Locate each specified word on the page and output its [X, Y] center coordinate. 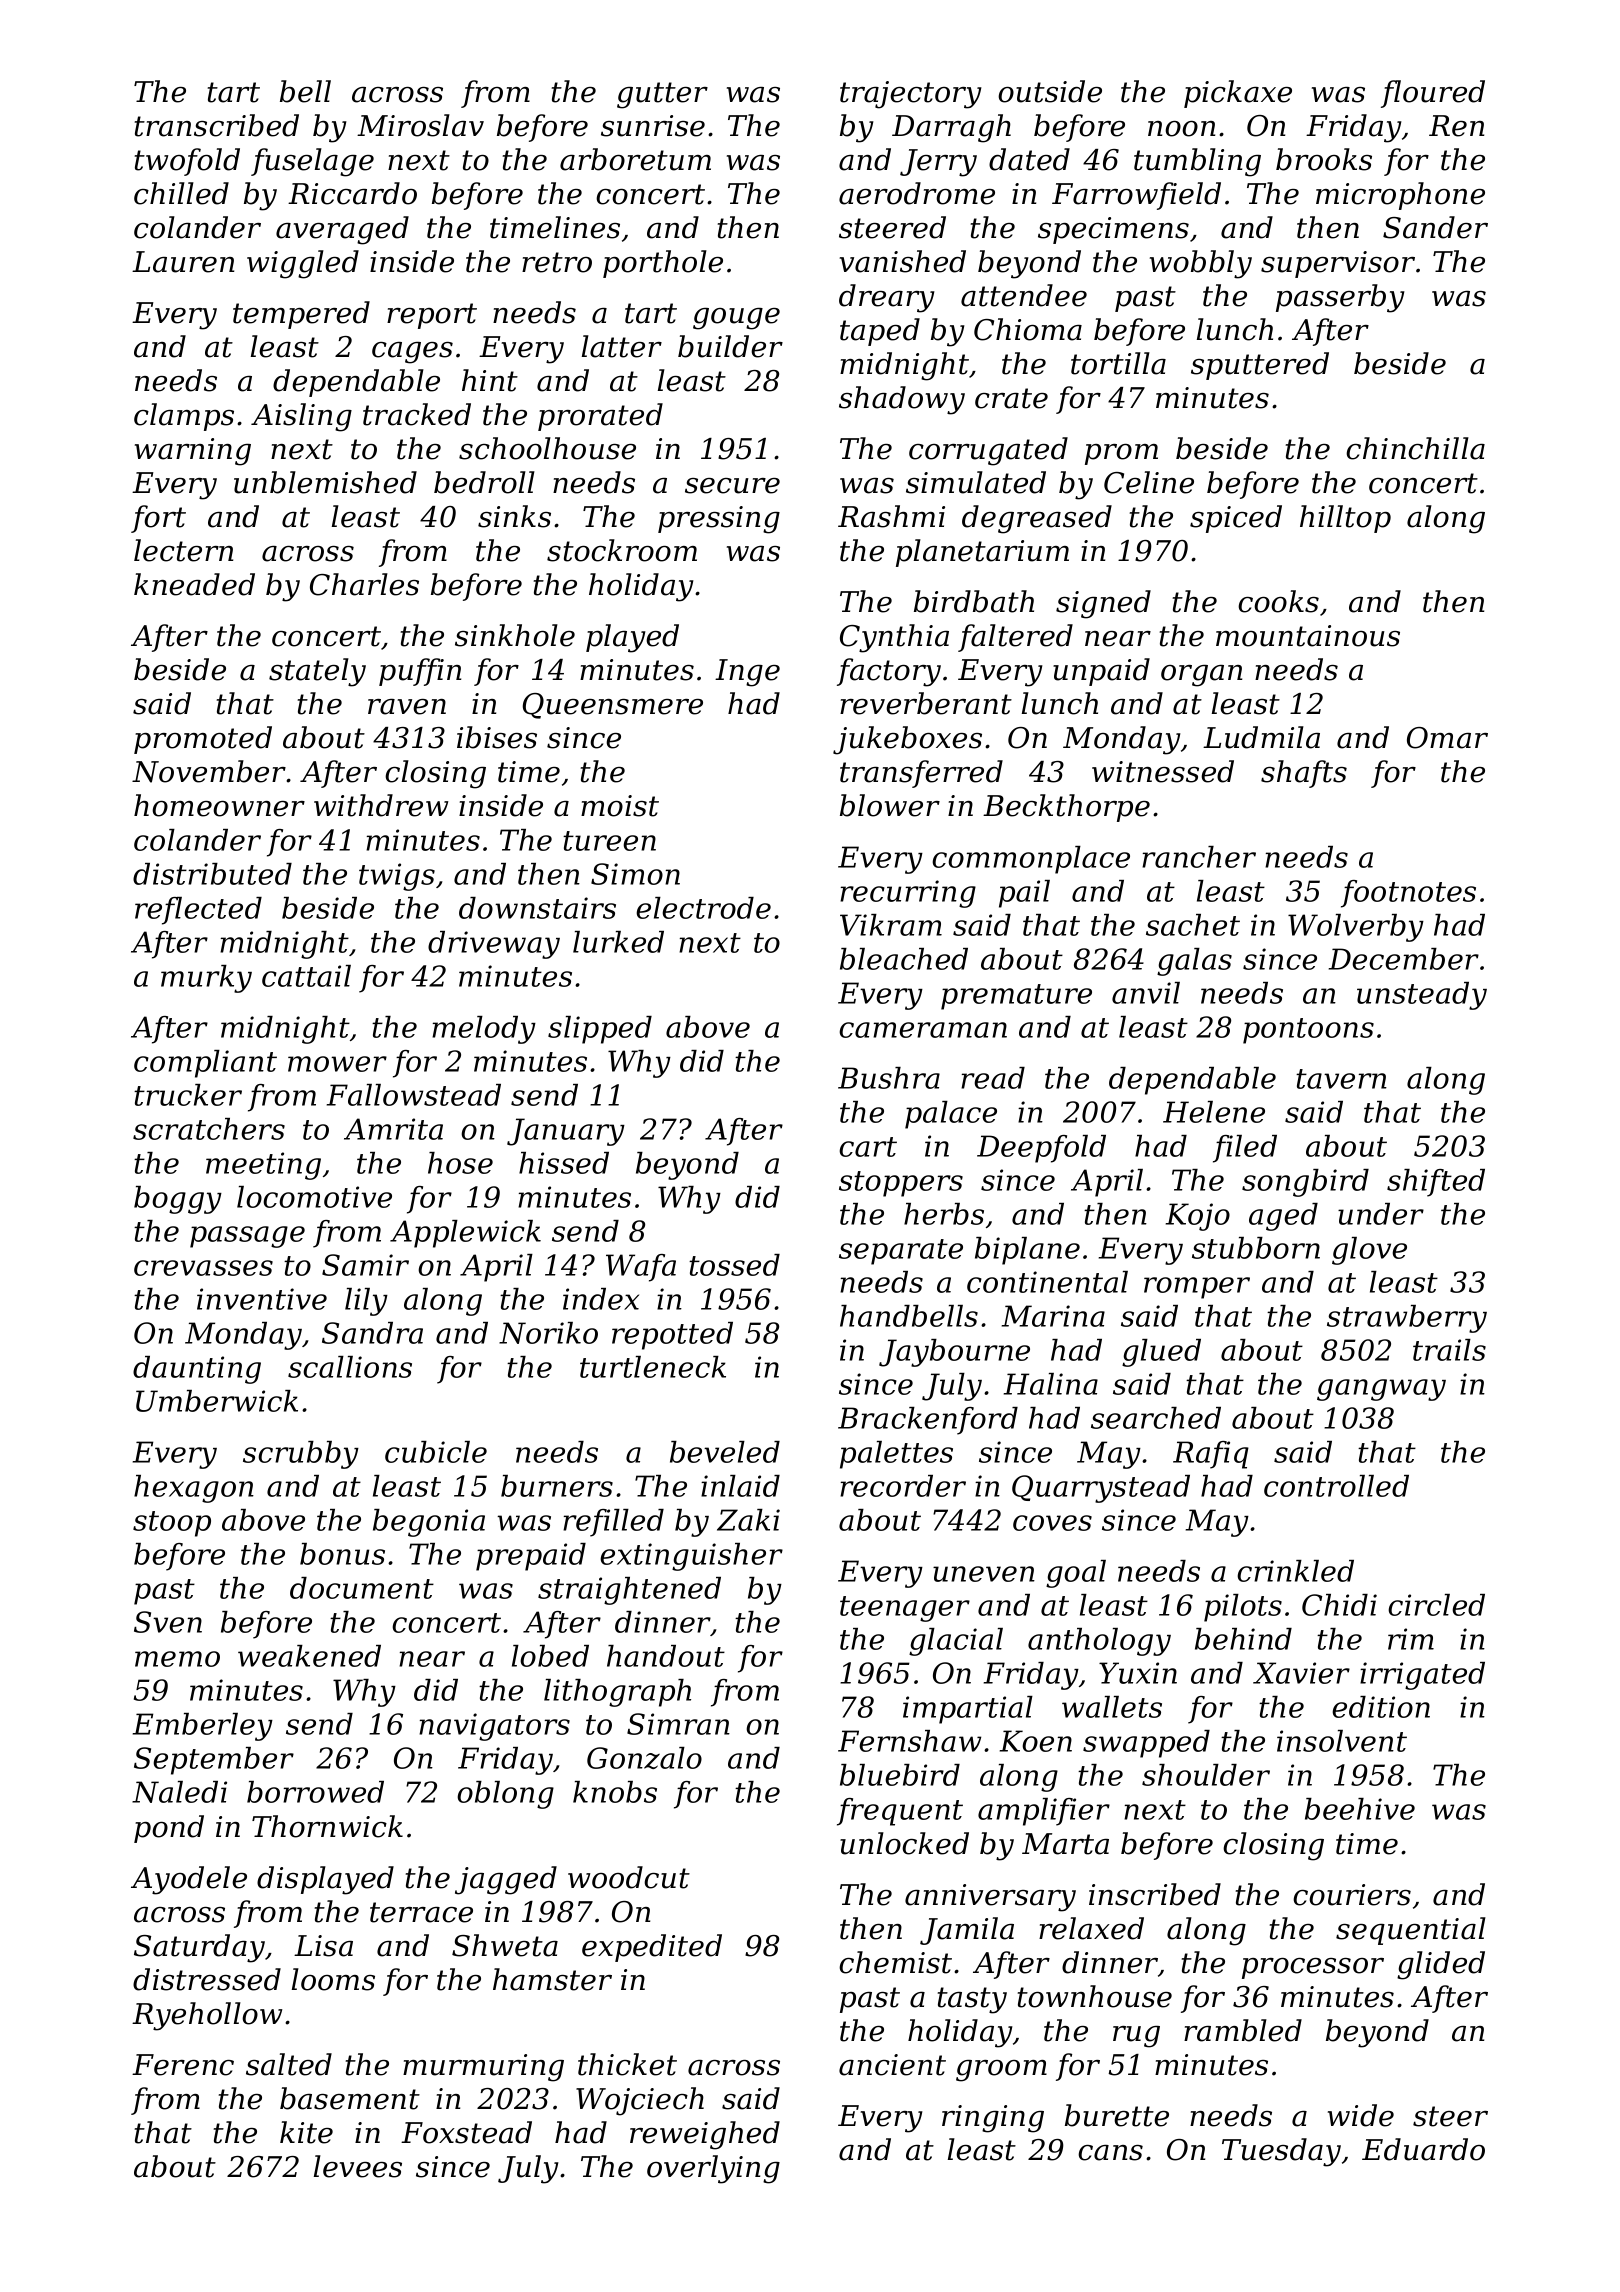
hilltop [1345, 519]
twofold [187, 162]
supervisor [1338, 264]
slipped [600, 1030]
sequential [1411, 1931]
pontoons [1308, 1031]
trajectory [911, 95]
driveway [494, 945]
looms [333, 1979]
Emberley [203, 1727]
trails [1449, 1350]
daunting [197, 1370]
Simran [678, 1724]
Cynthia [894, 638]
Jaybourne [954, 1353]
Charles [364, 584]
